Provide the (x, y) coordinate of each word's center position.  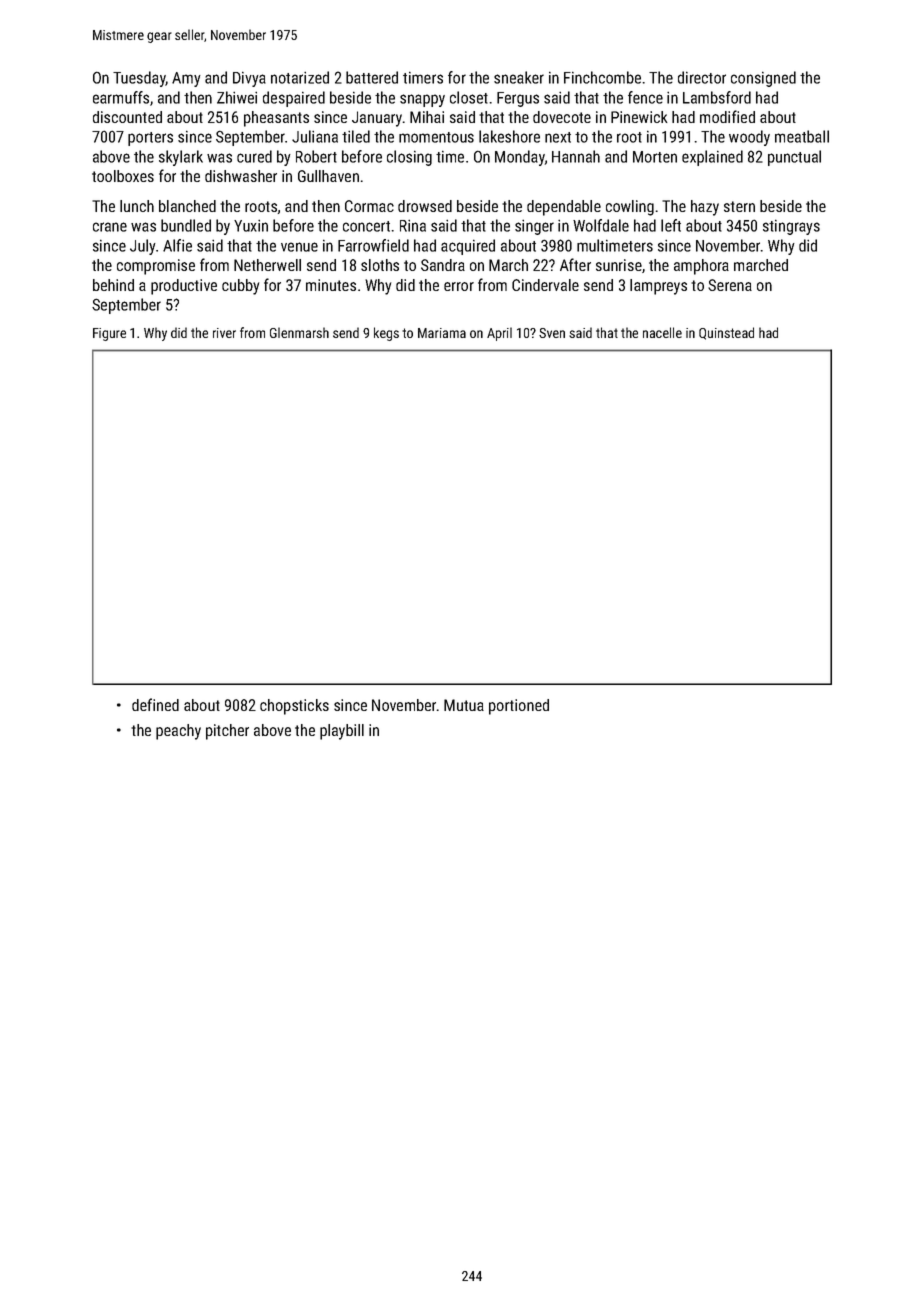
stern (739, 206)
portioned (519, 707)
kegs (386, 334)
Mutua (464, 705)
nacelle (662, 332)
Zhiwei (237, 97)
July (143, 247)
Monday (520, 158)
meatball (802, 136)
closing (409, 158)
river (224, 333)
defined (155, 704)
